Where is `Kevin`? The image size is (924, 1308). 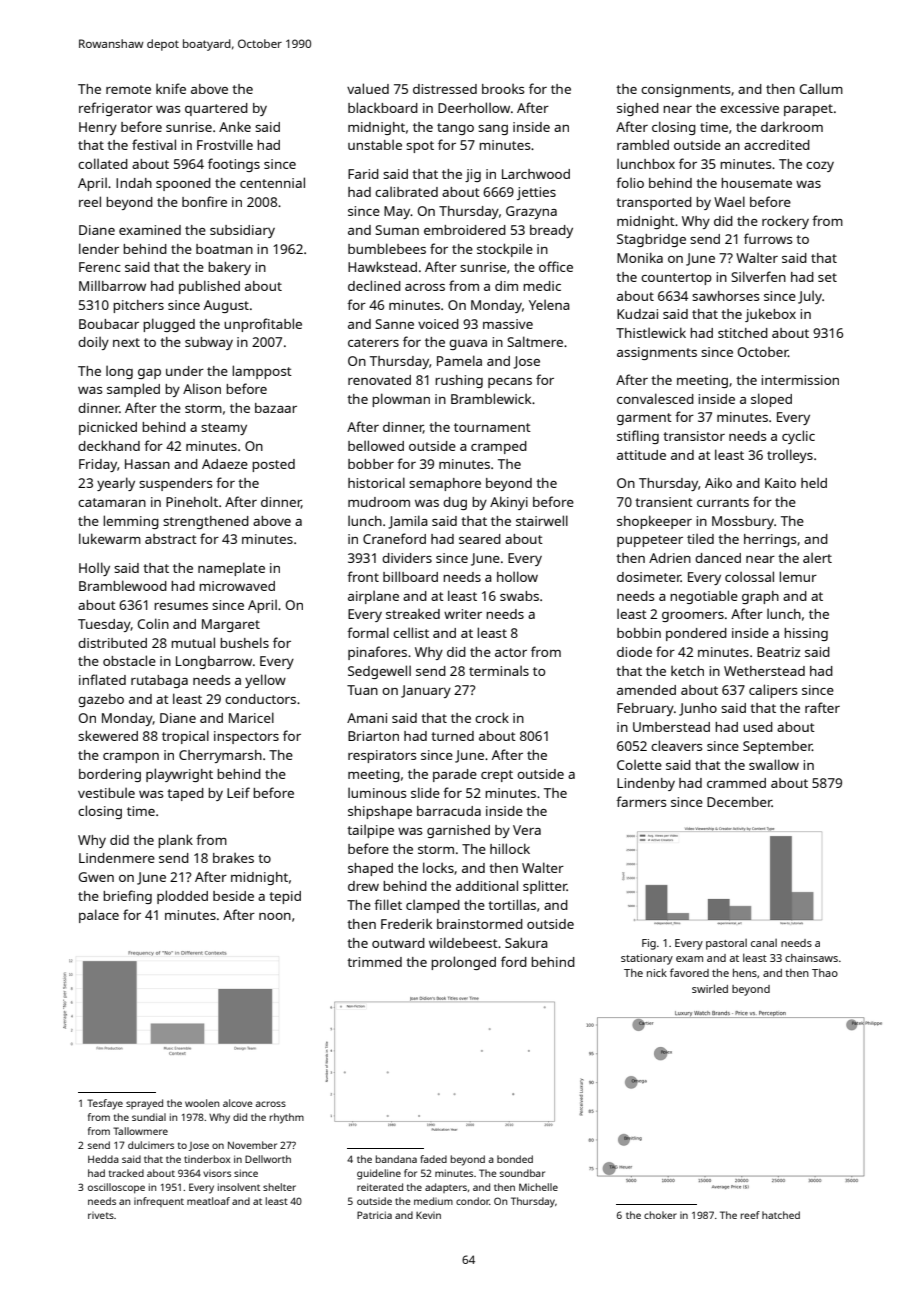 Kevin is located at coordinates (428, 1215).
